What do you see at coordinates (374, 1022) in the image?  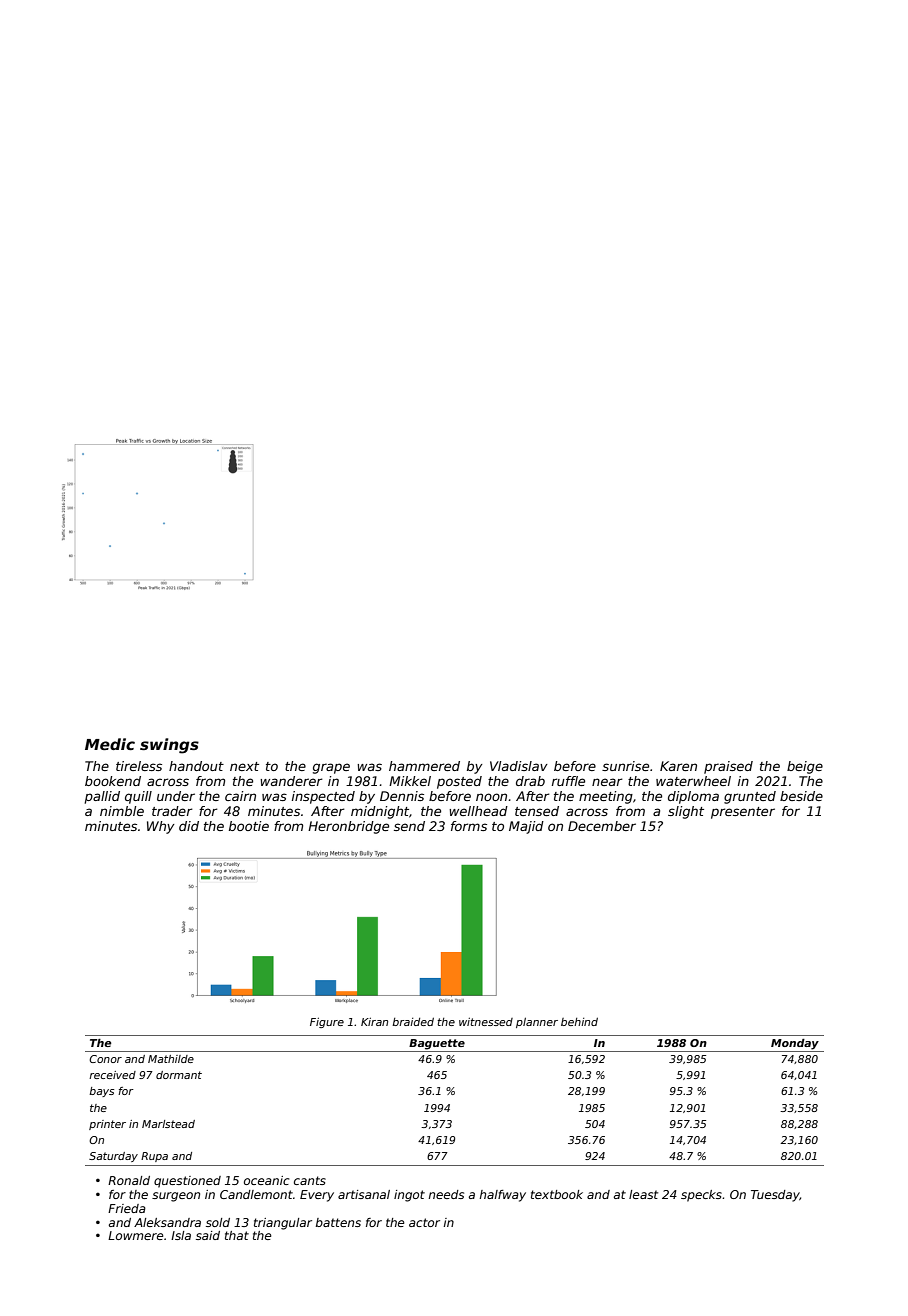 I see `Kiran` at bounding box center [374, 1022].
